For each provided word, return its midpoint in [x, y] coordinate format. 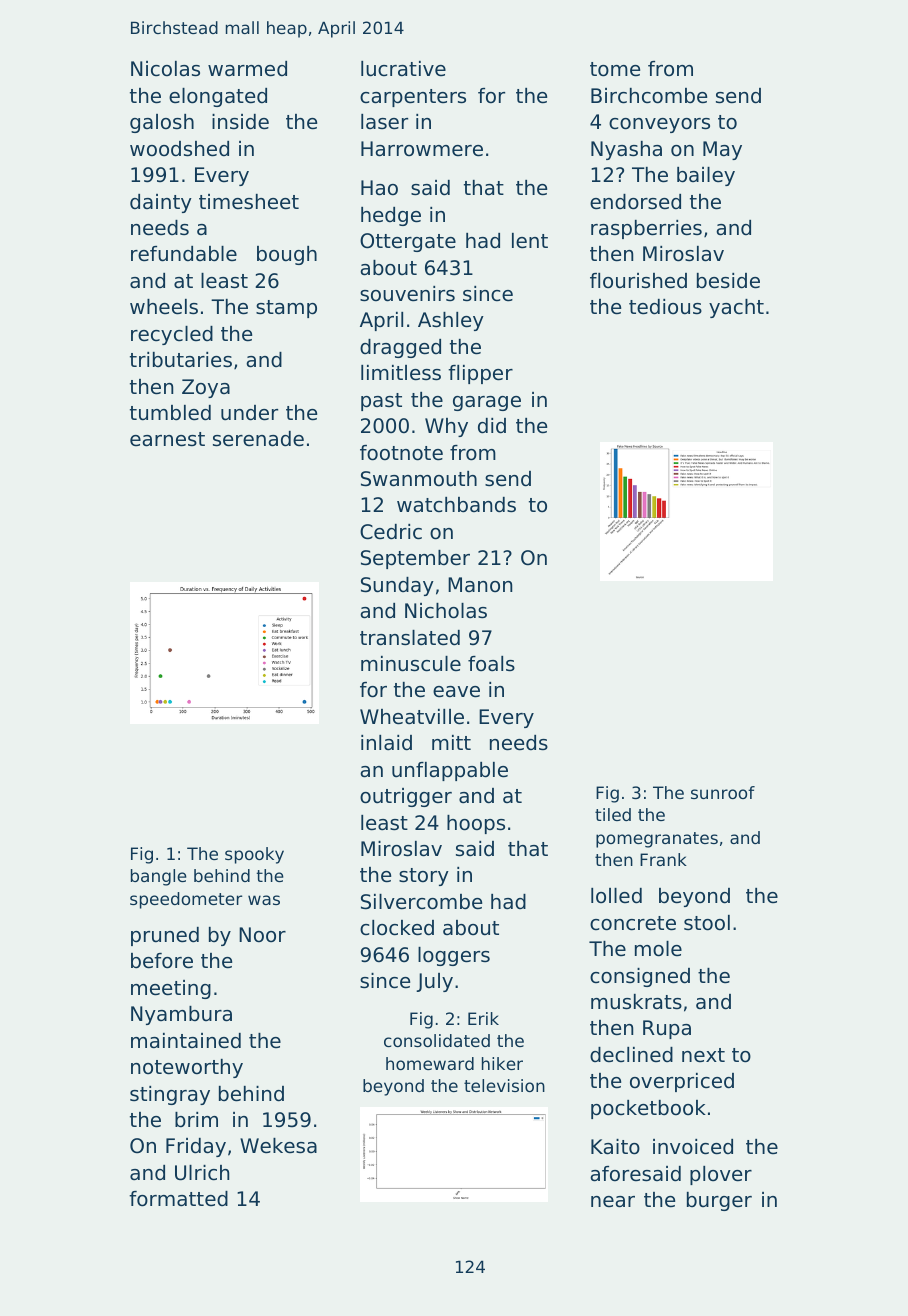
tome [615, 69]
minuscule [411, 664]
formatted [178, 1199]
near [613, 1202]
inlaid [386, 743]
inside [240, 122]
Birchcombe [649, 96]
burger [719, 1201]
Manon [480, 585]
